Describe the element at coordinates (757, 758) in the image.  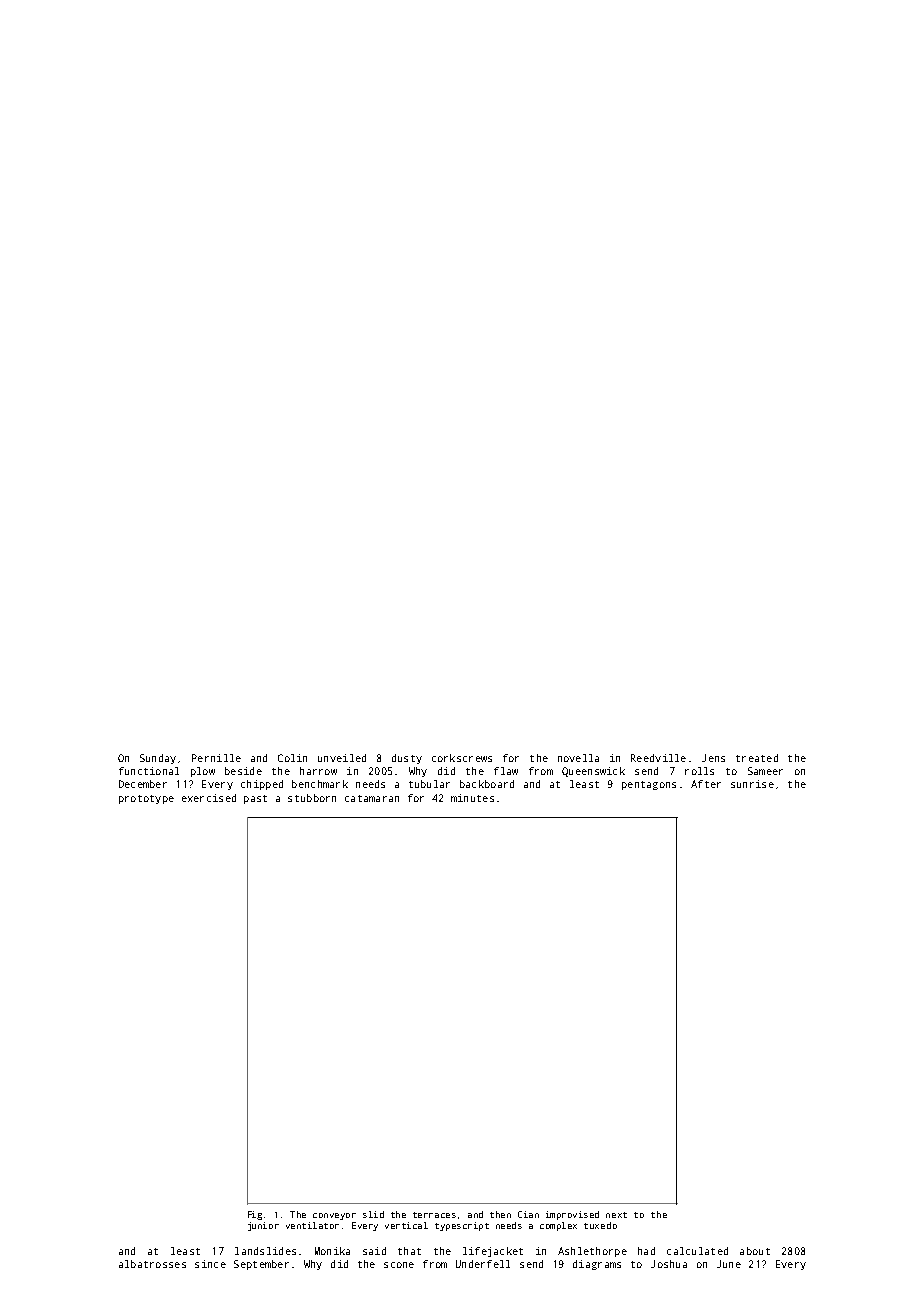
I see `treated` at that location.
